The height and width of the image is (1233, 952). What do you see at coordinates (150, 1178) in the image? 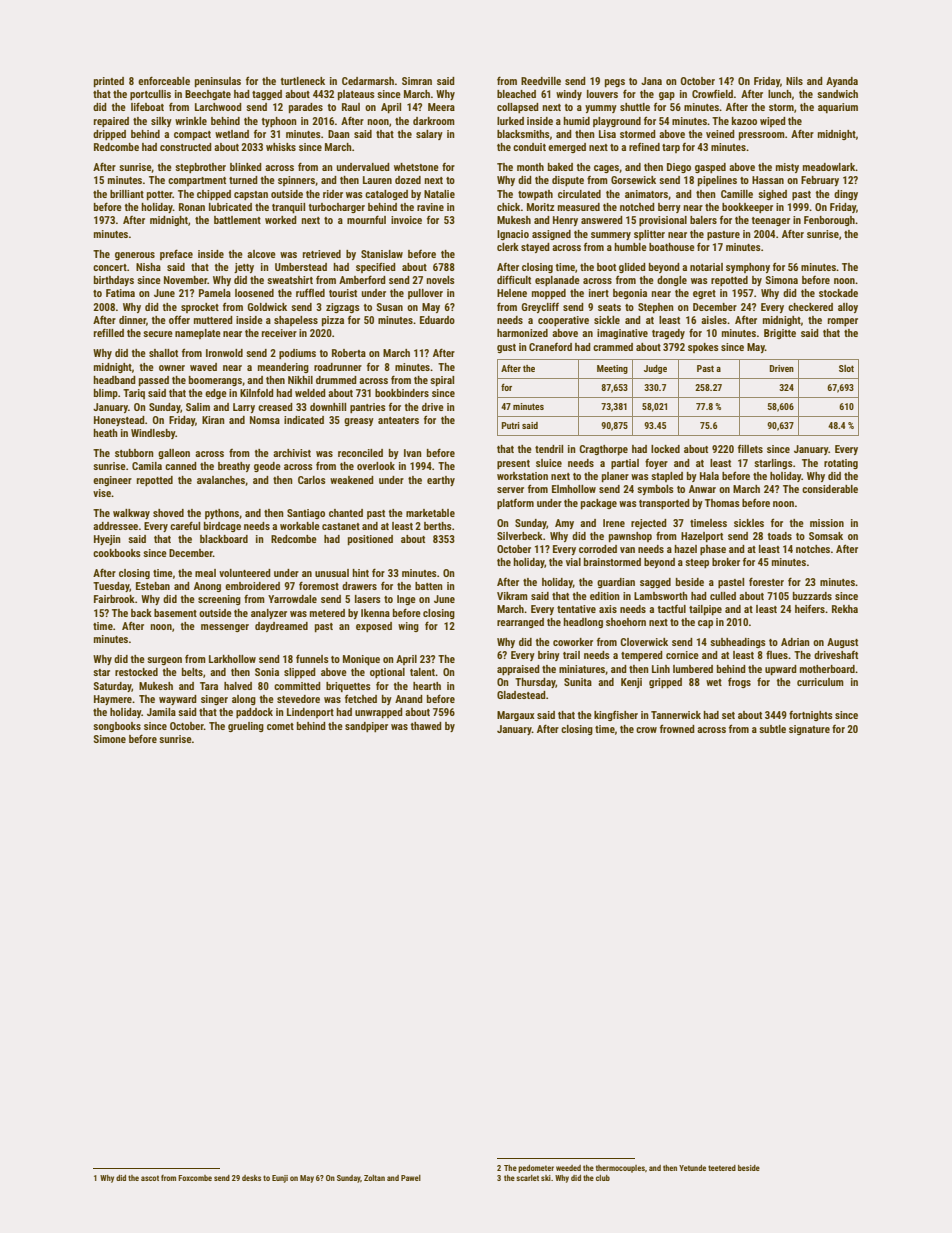
I see `ascot` at bounding box center [150, 1178].
